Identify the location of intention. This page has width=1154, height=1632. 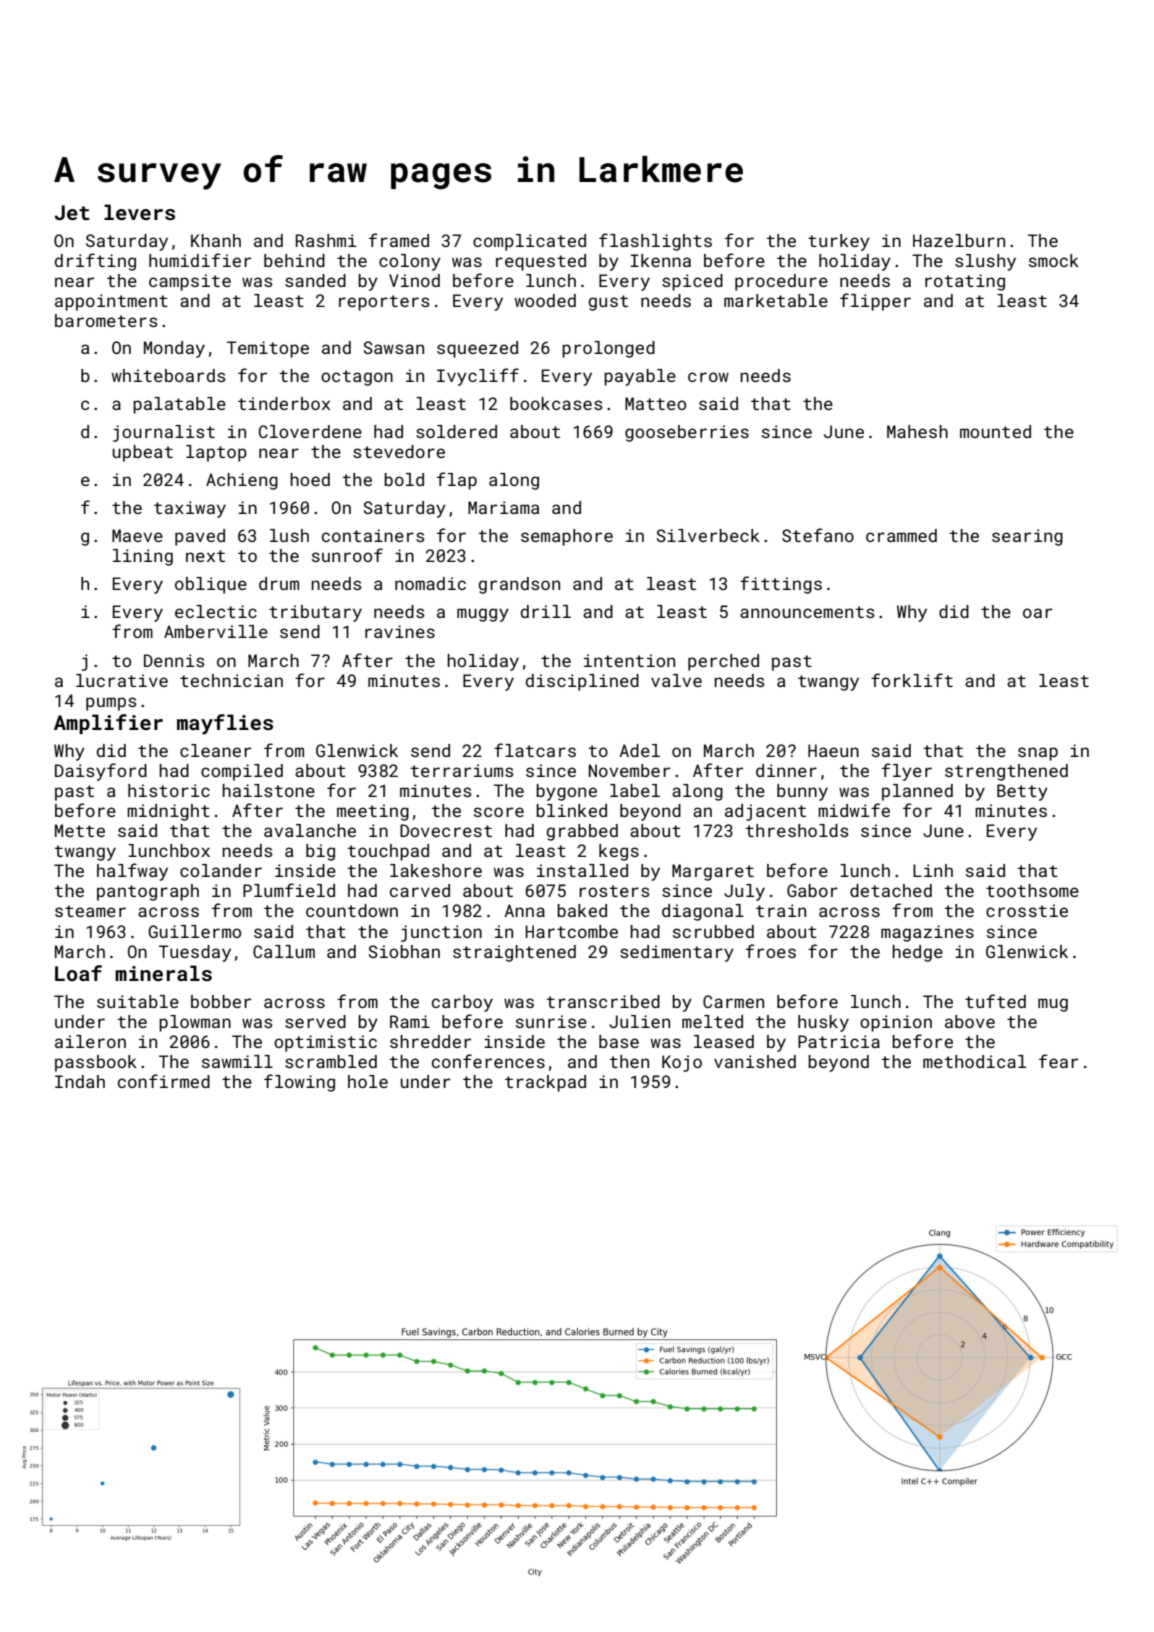
(629, 660).
